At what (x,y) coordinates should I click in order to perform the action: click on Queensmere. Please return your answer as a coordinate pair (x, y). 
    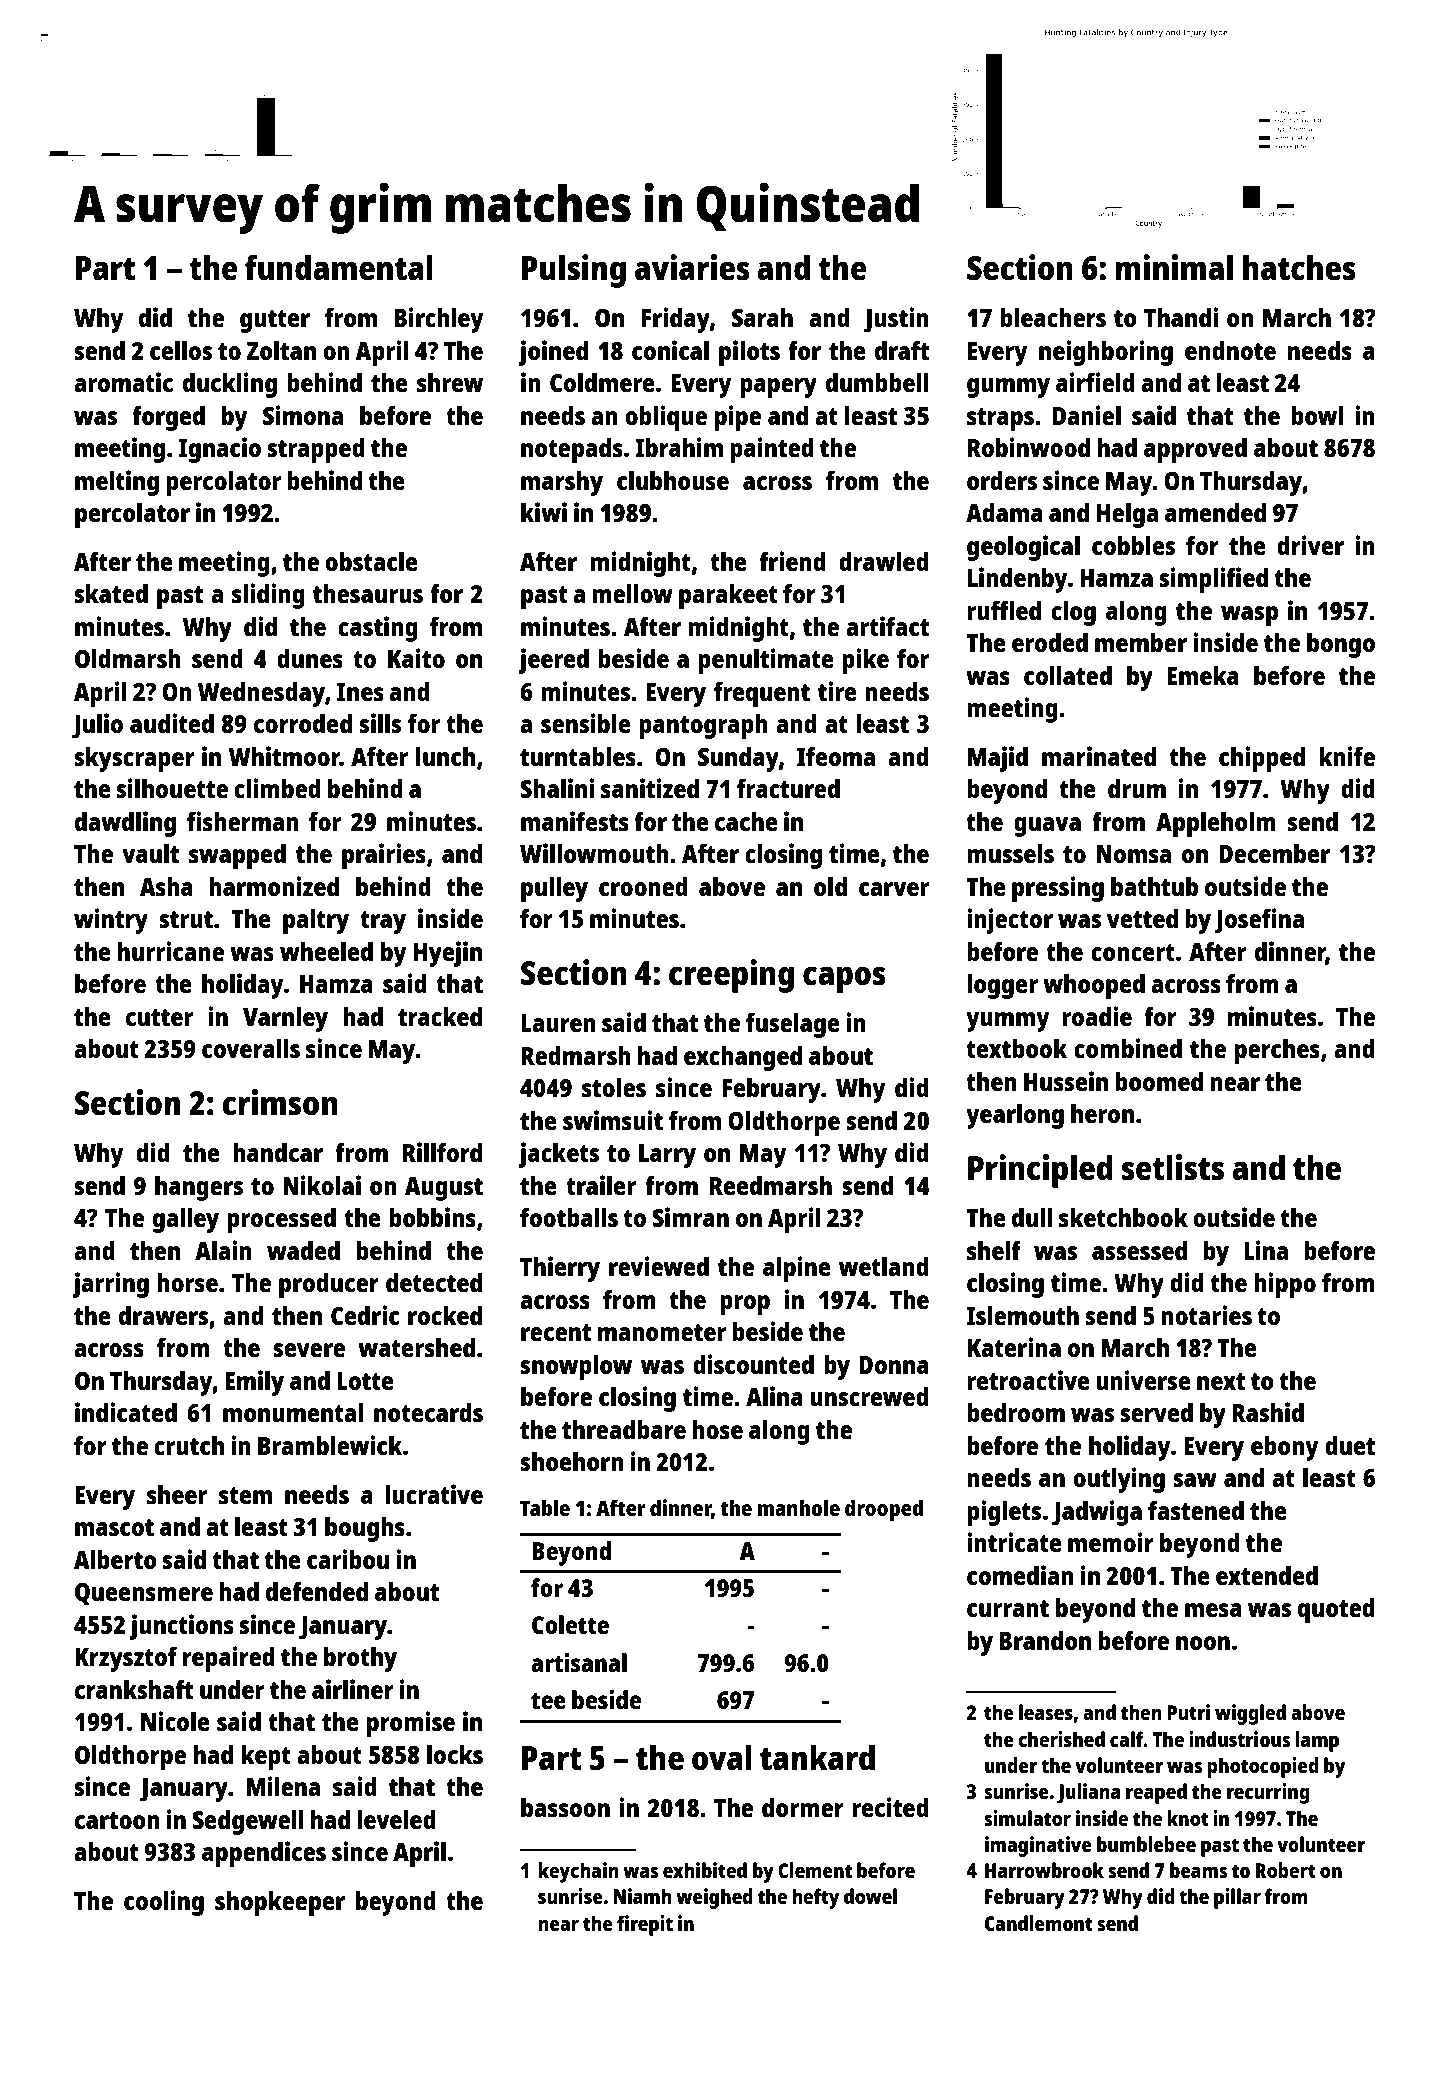
    Looking at the image, I should click on (144, 1594).
